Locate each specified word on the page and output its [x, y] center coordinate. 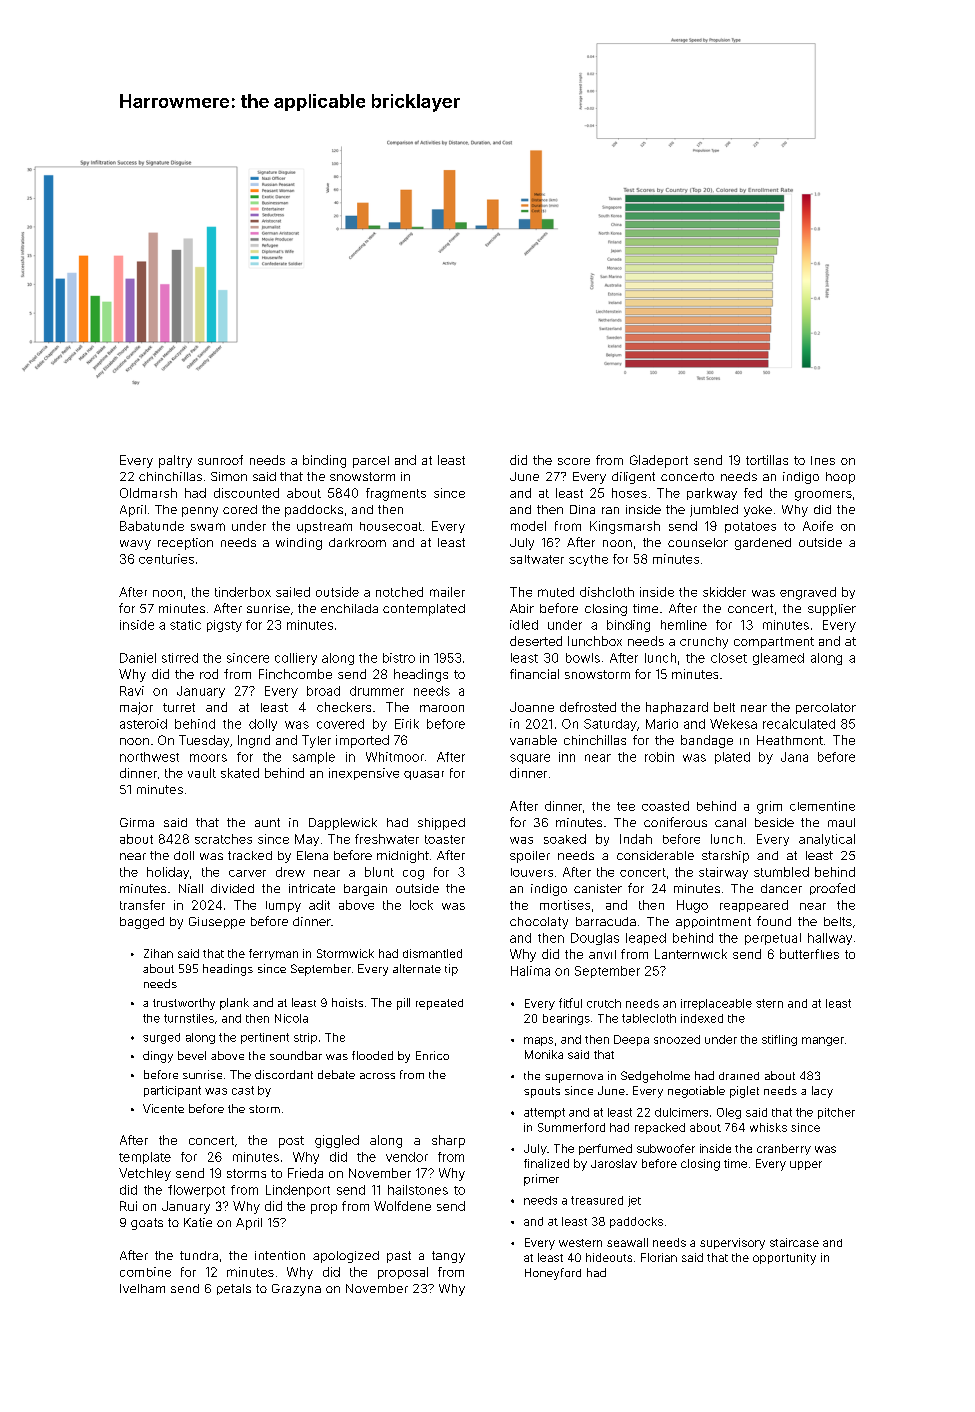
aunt [267, 822]
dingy [158, 1057]
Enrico [432, 1055]
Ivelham [142, 1288]
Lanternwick [691, 954]
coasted [665, 806]
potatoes [750, 527]
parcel [371, 462]
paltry [175, 461]
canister [598, 888]
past [399, 1257]
